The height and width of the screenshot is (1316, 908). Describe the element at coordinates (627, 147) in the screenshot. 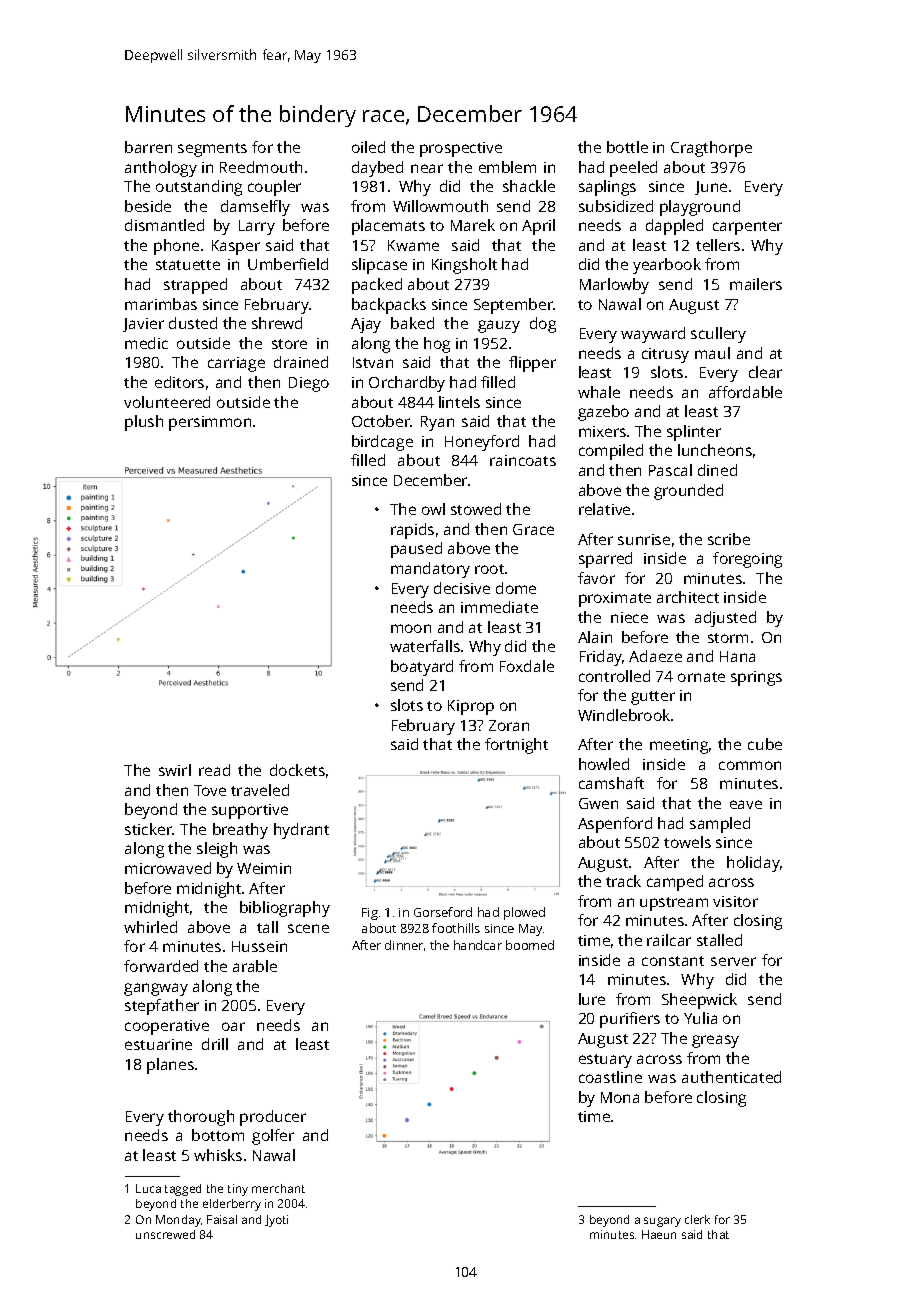

I see `bottle` at that location.
